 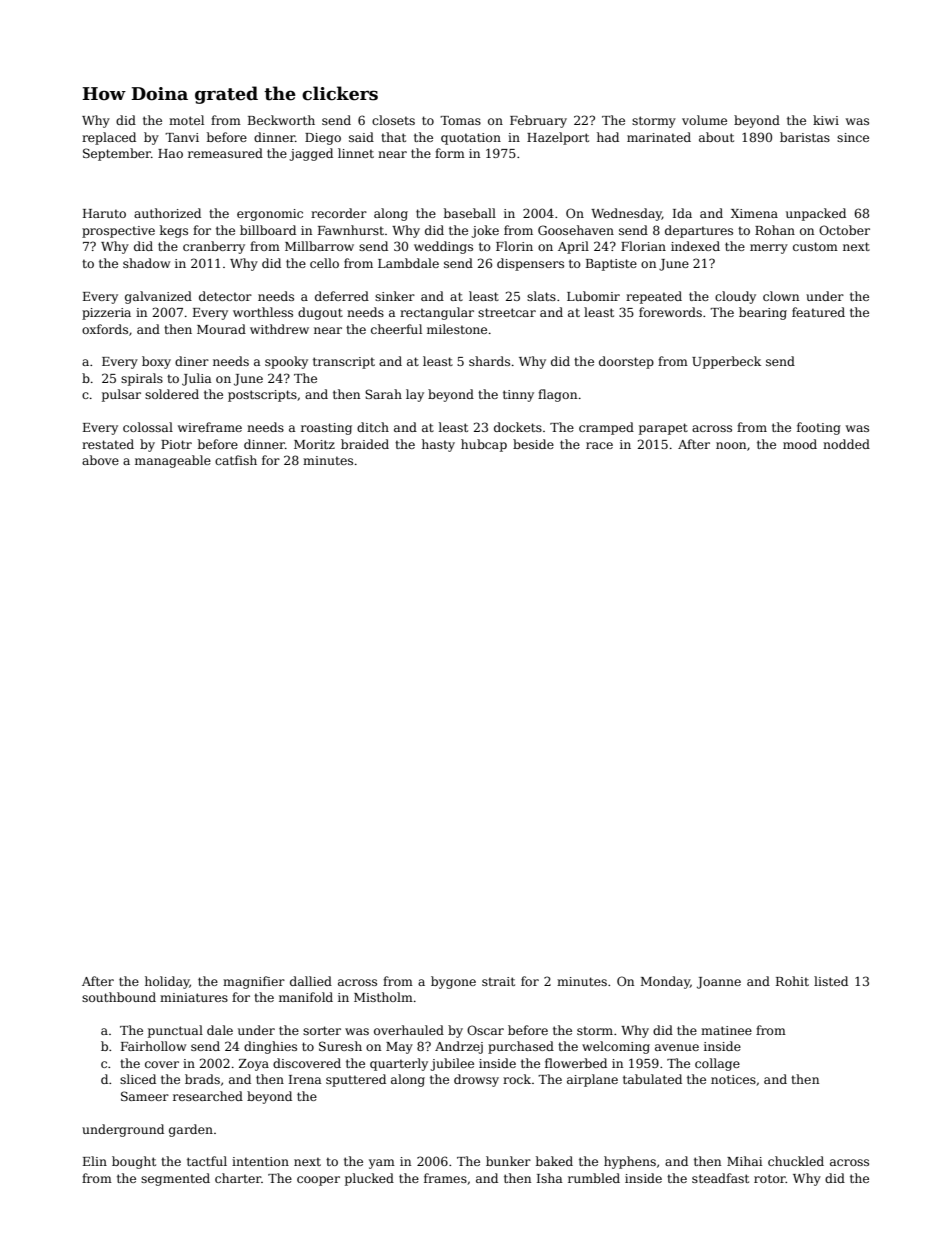 What do you see at coordinates (254, 1065) in the screenshot?
I see `Zoya` at bounding box center [254, 1065].
